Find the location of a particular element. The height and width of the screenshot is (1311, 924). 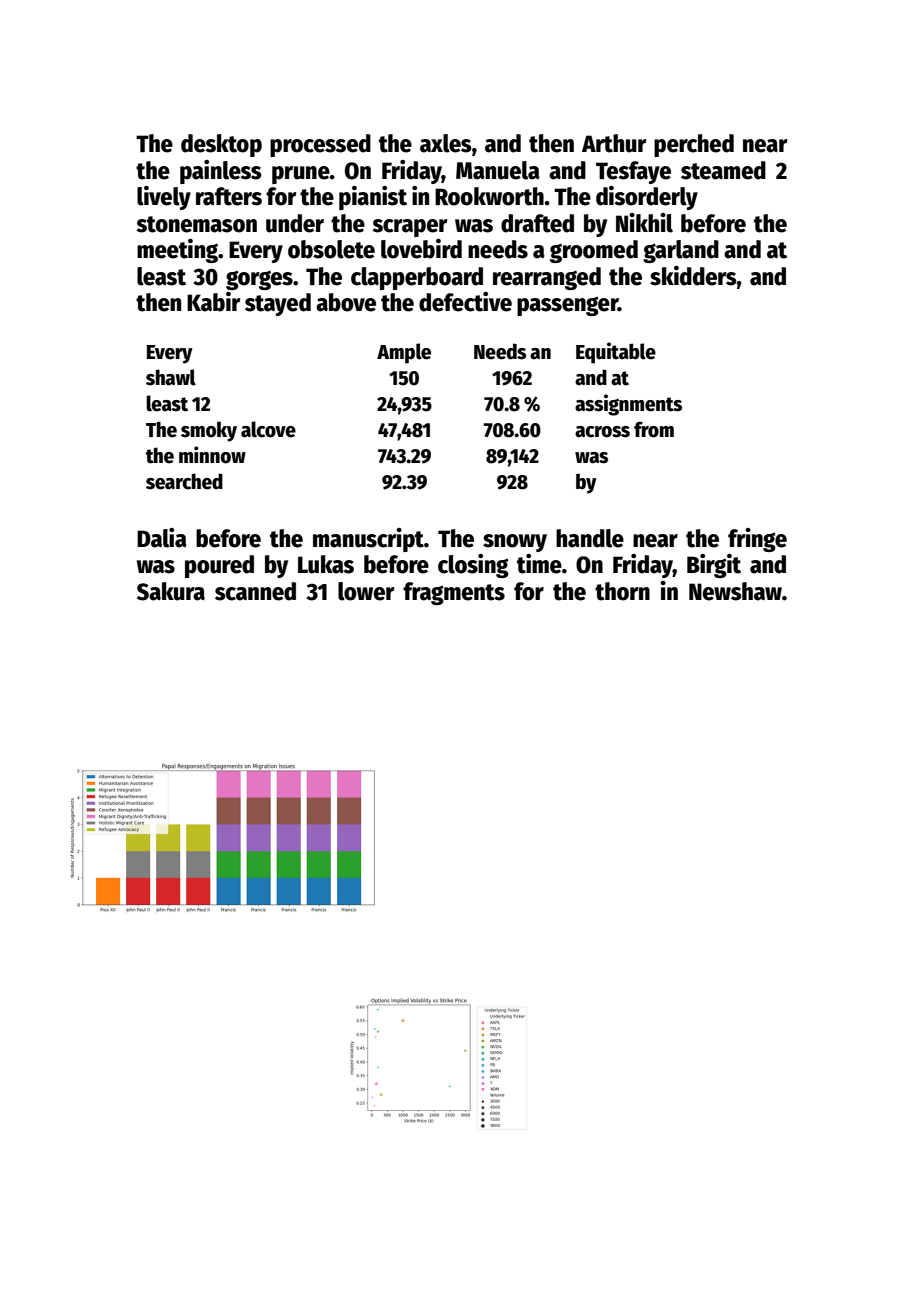

rearranged is located at coordinates (547, 278).
